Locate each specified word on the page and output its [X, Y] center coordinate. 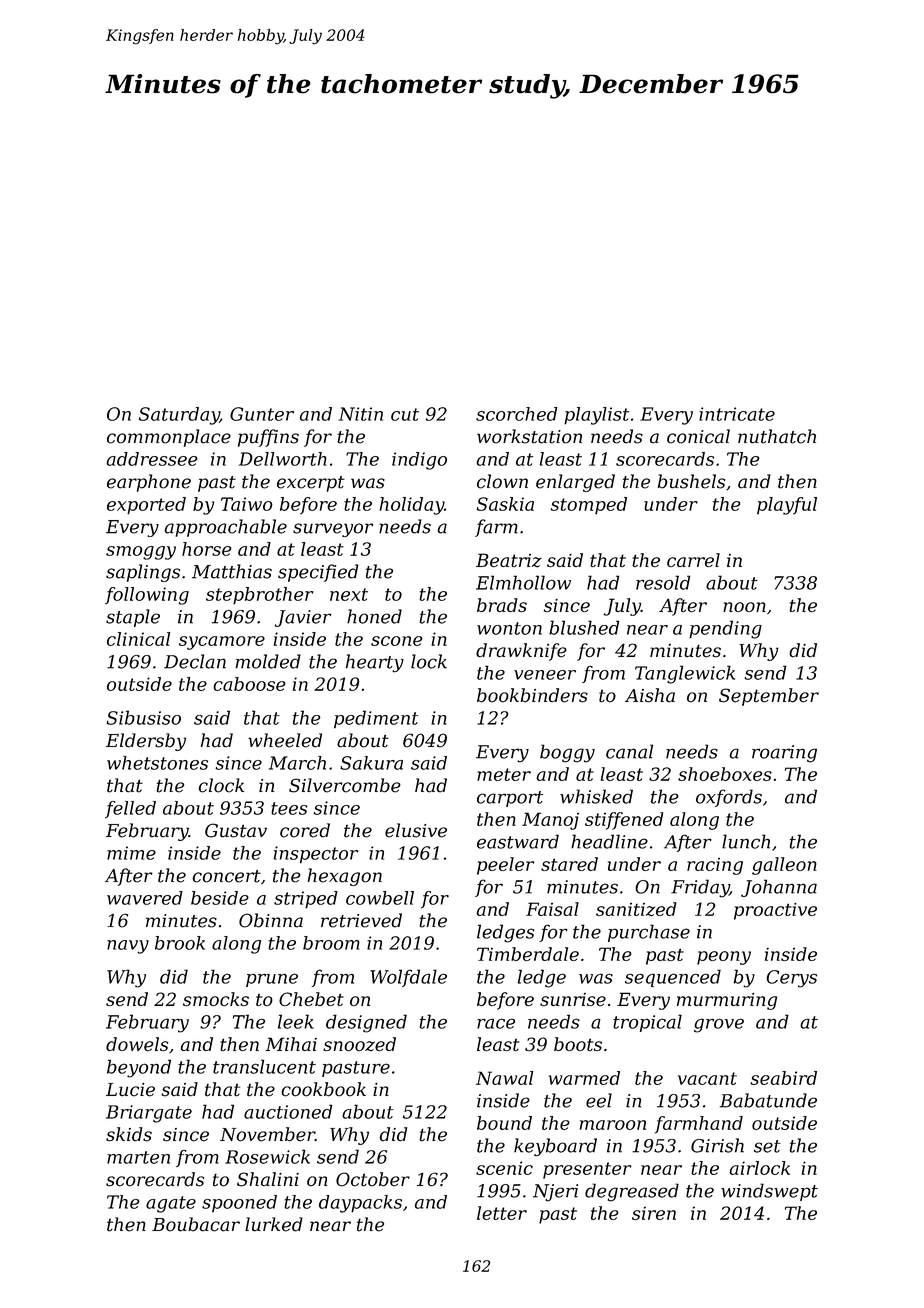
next [349, 594]
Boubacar [196, 1224]
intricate [737, 414]
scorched [516, 414]
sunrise [573, 999]
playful [787, 506]
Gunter [262, 414]
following [147, 596]
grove [719, 1025]
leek [296, 1021]
